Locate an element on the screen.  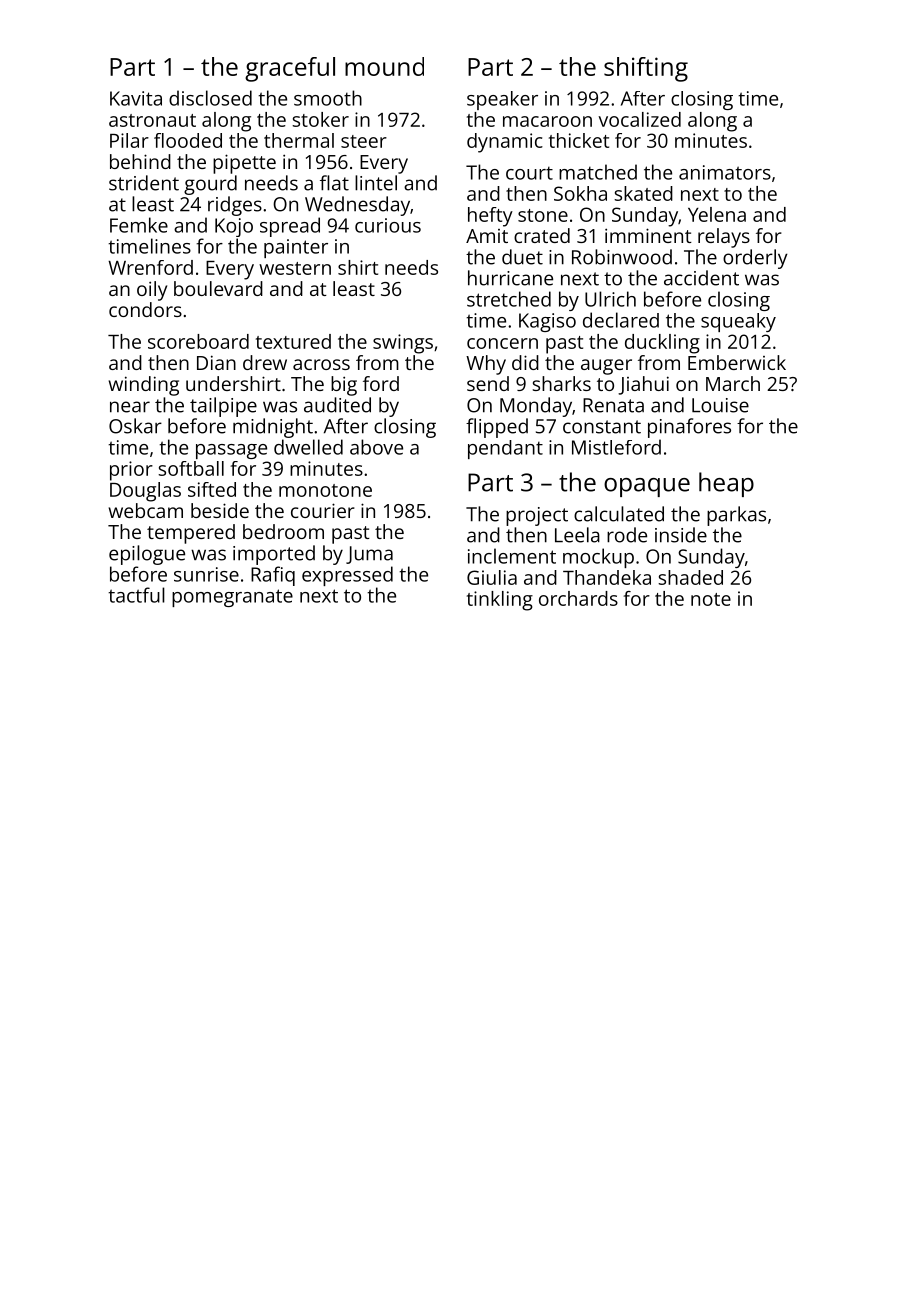
winding is located at coordinates (144, 386).
